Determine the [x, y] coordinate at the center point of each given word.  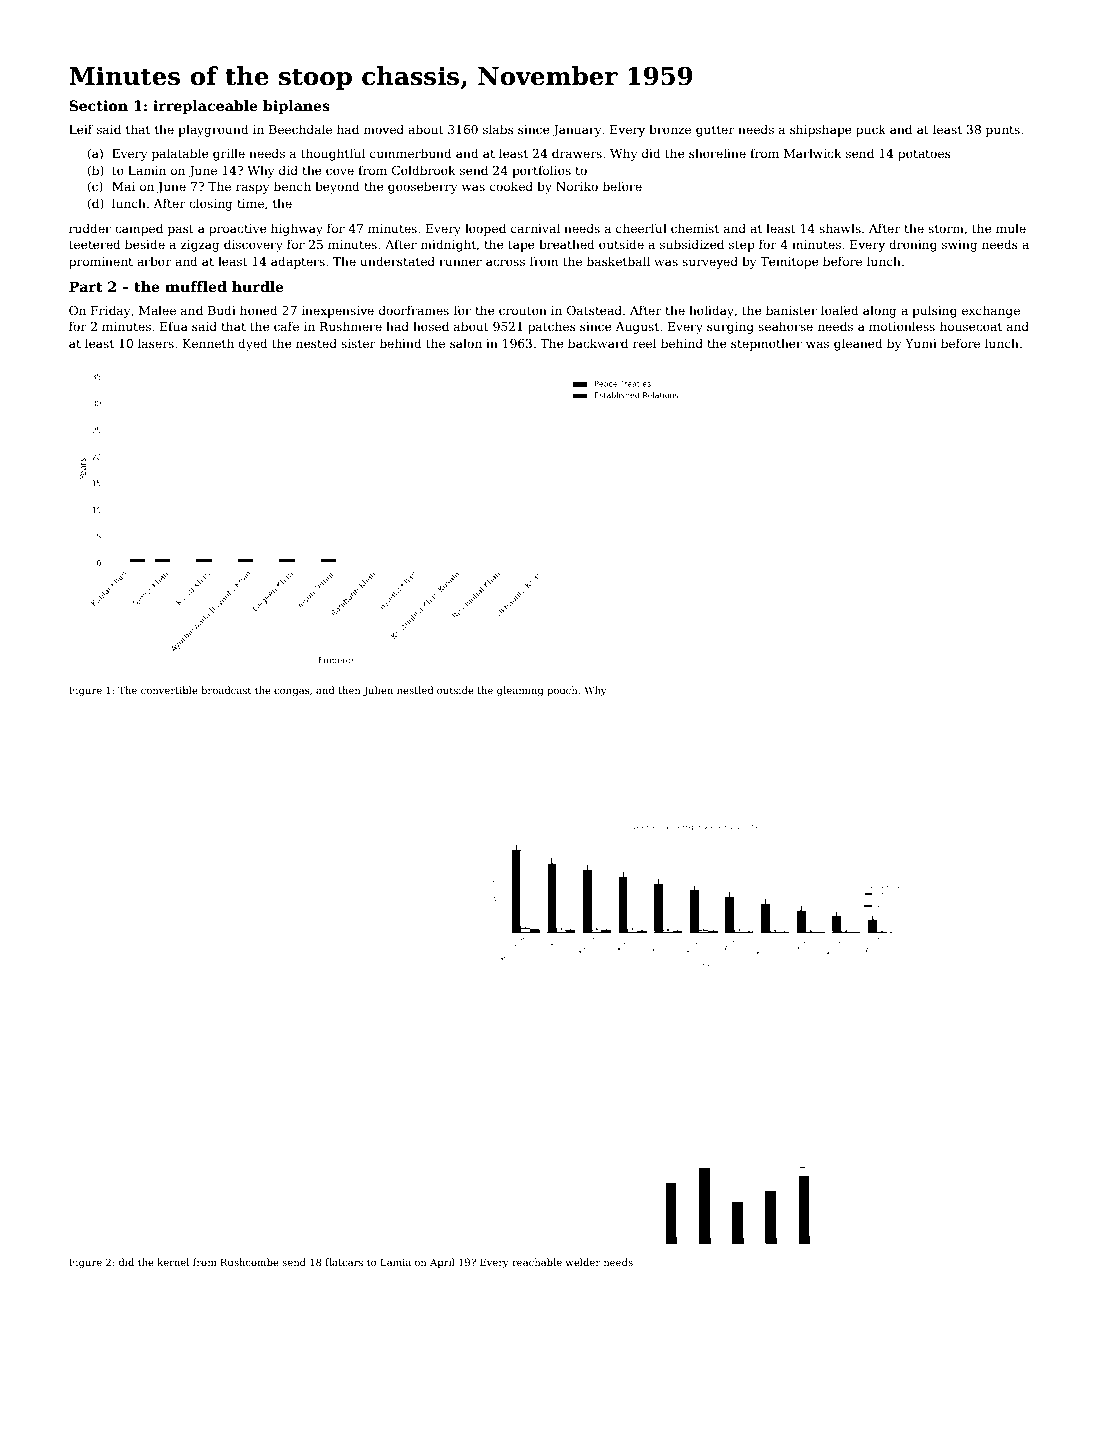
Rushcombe [250, 1262]
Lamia [396, 1262]
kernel [173, 1262]
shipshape [821, 130]
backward [598, 343]
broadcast [226, 690]
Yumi [921, 343]
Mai [123, 186]
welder [583, 1262]
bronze [670, 129]
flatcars [344, 1262]
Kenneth [208, 343]
